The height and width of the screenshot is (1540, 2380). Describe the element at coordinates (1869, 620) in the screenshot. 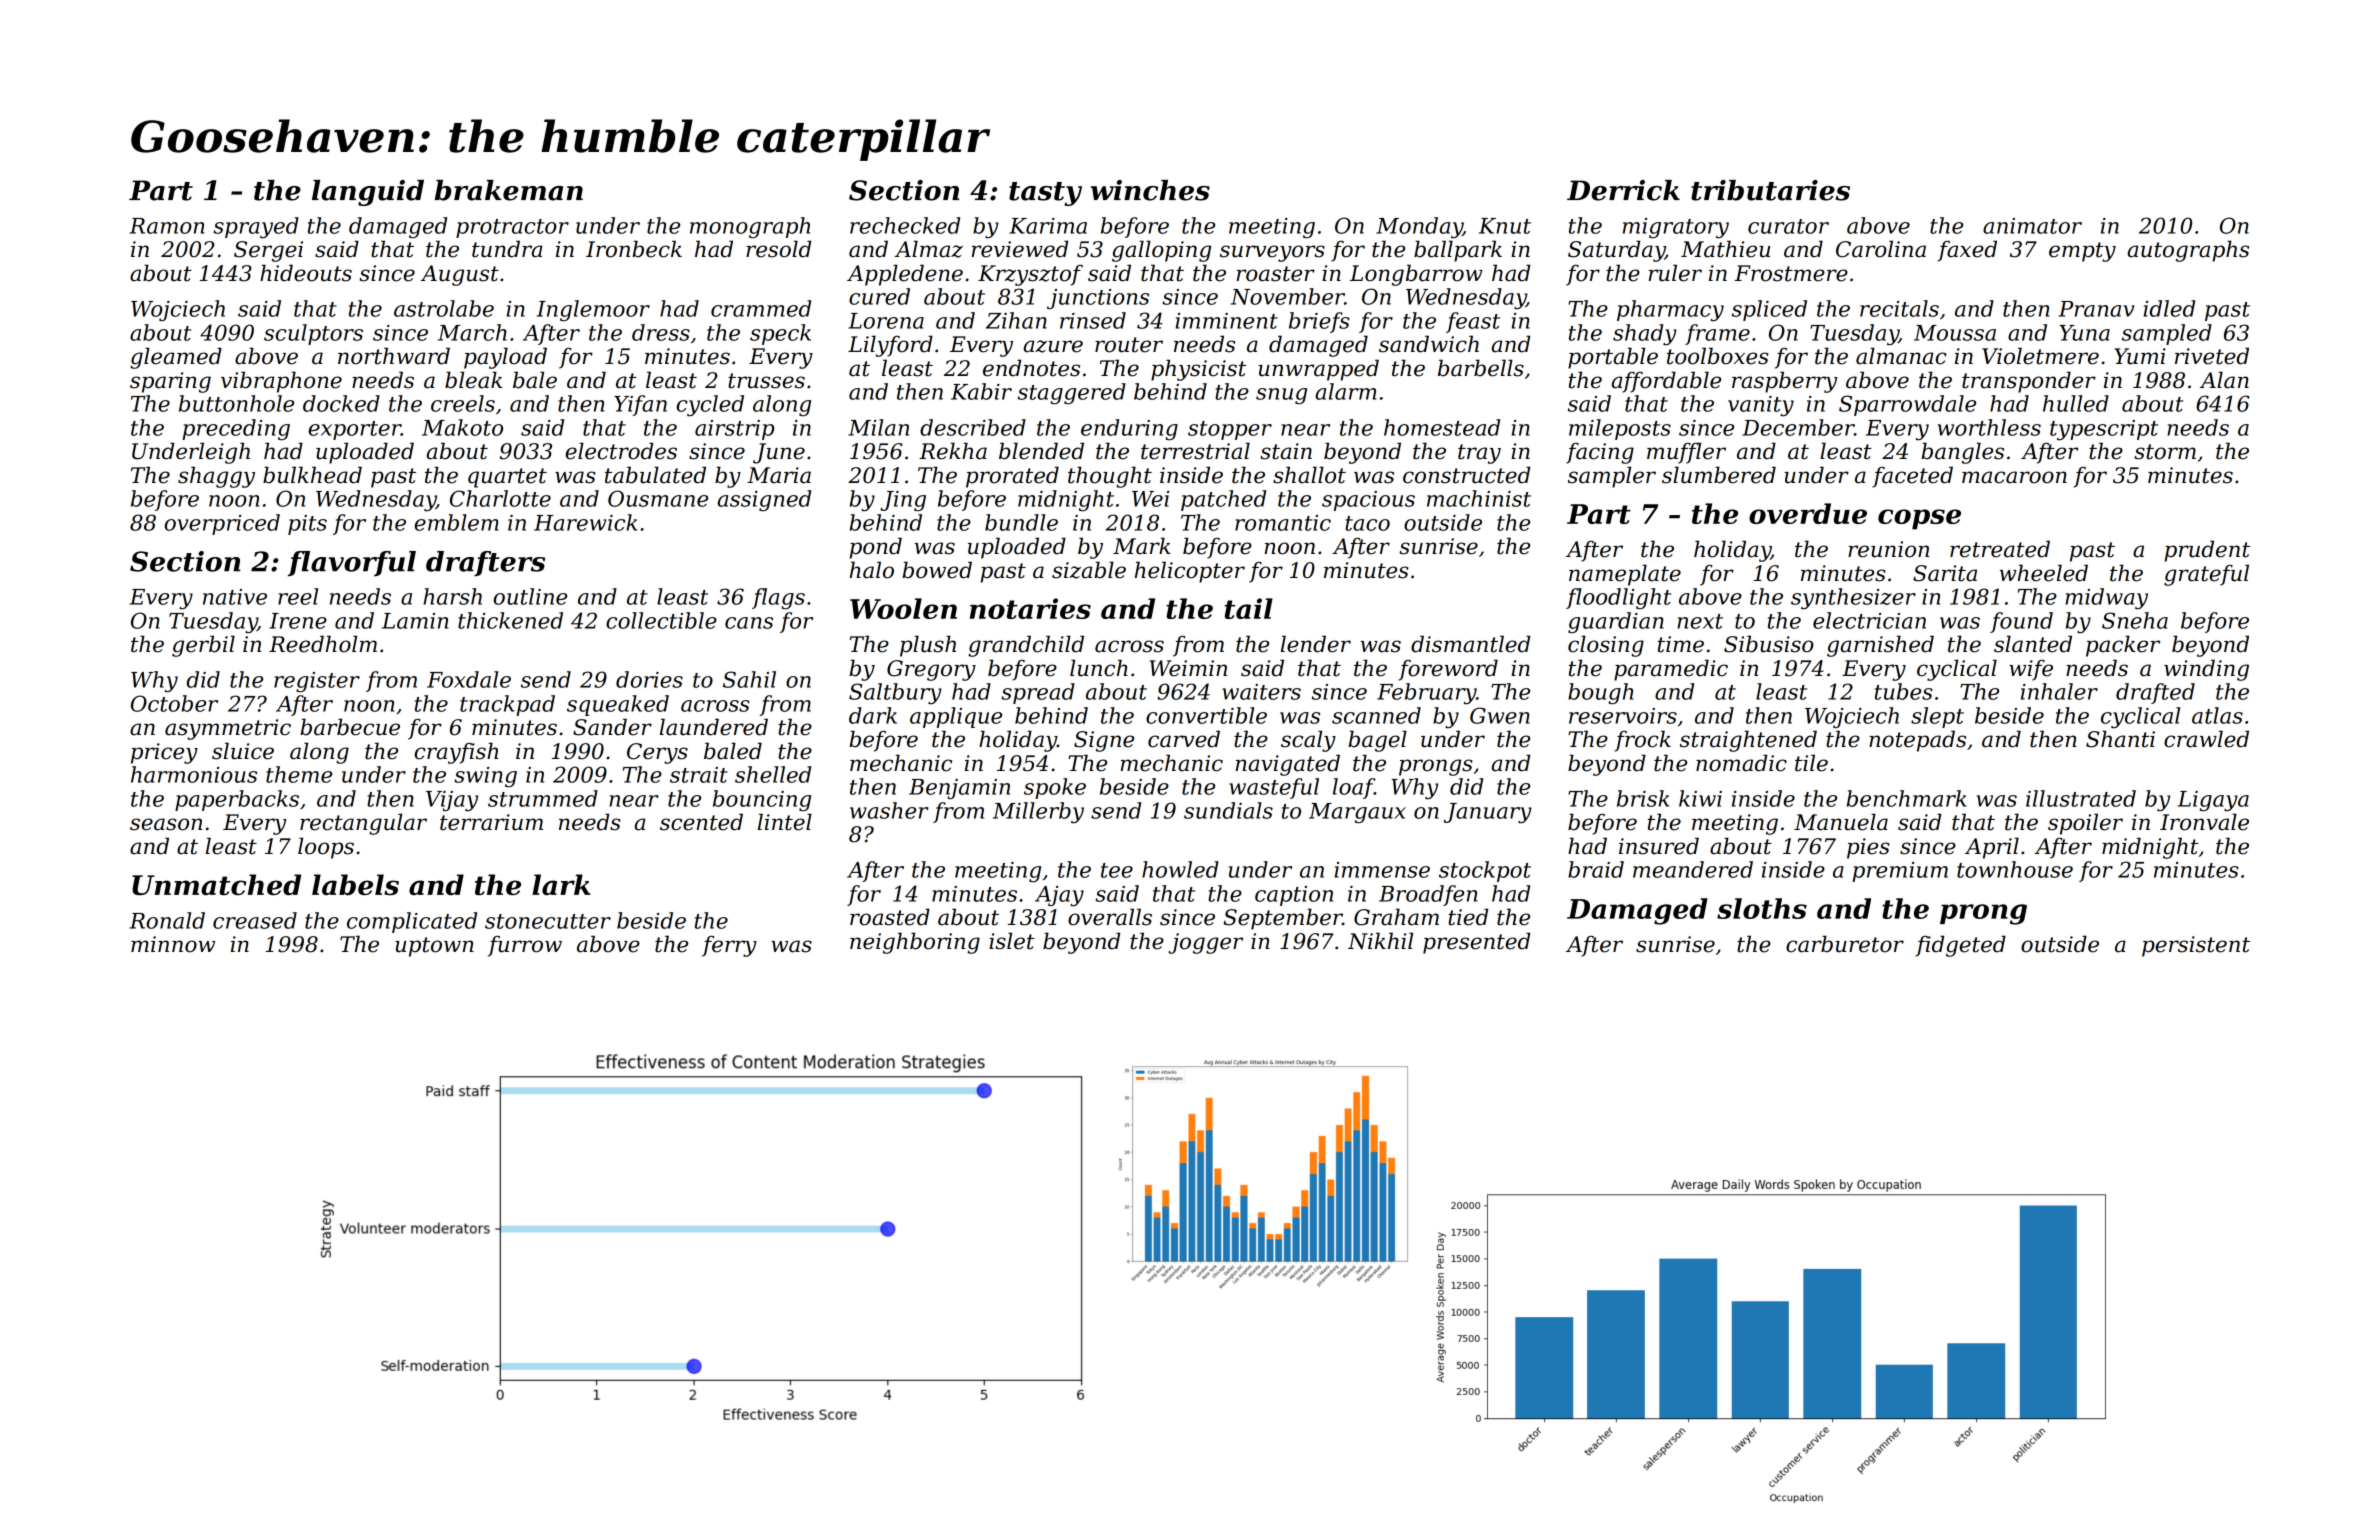

I see `electrician` at that location.
